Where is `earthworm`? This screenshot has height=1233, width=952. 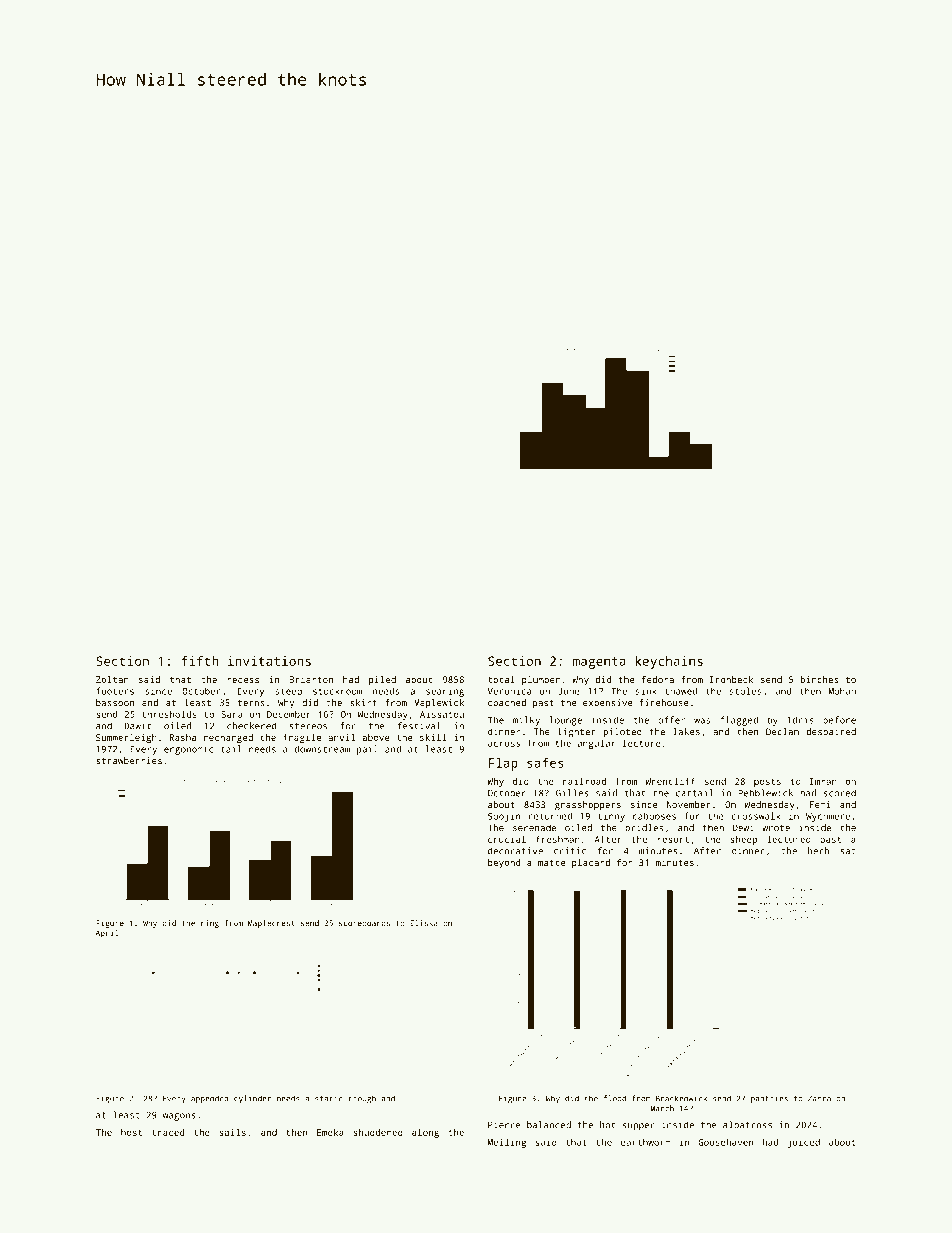 earthworm is located at coordinates (646, 1142).
